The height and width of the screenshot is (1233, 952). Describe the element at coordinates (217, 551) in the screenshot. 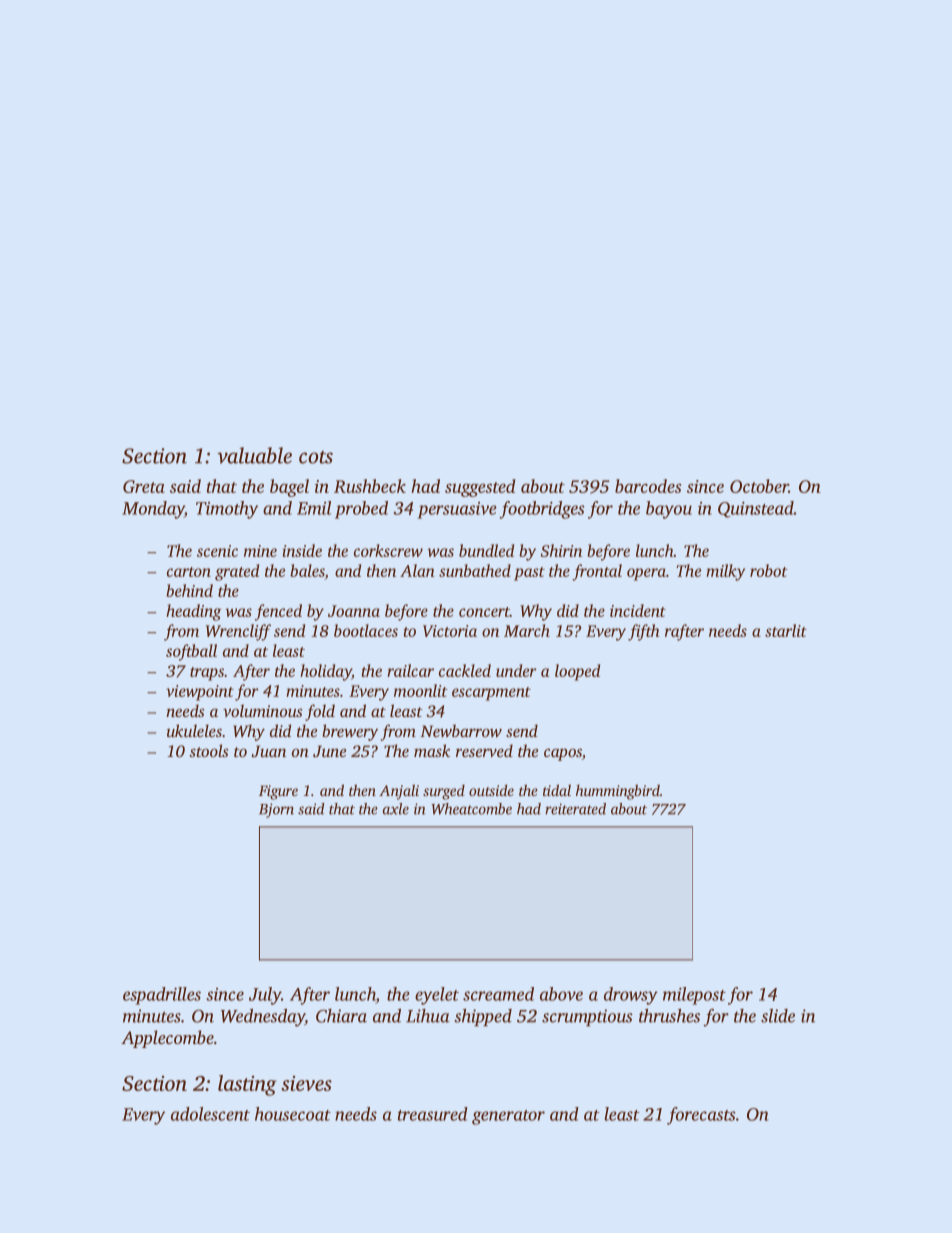

I see `scenic` at that location.
